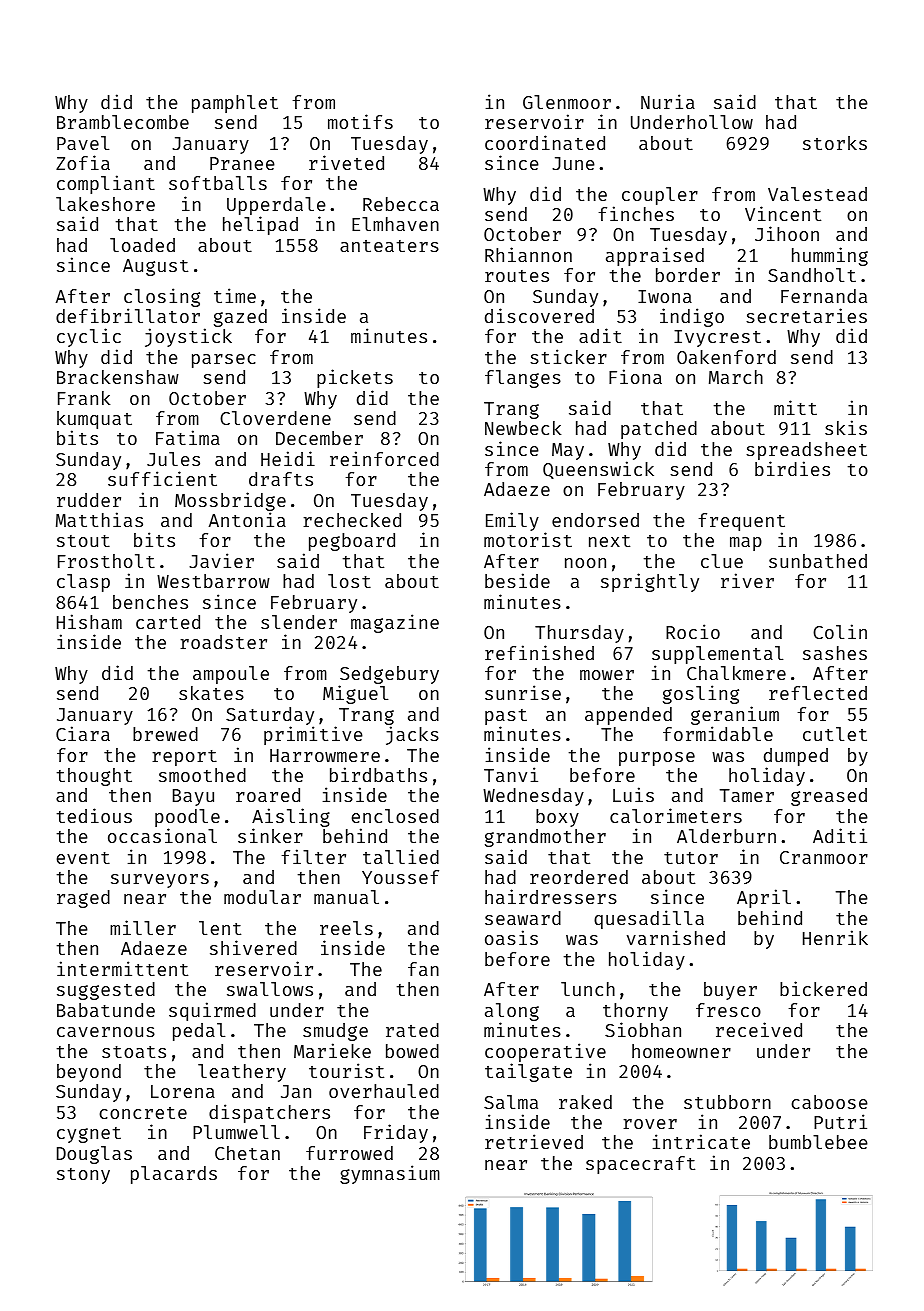  What do you see at coordinates (188, 437) in the screenshot?
I see `Fatima` at bounding box center [188, 437].
